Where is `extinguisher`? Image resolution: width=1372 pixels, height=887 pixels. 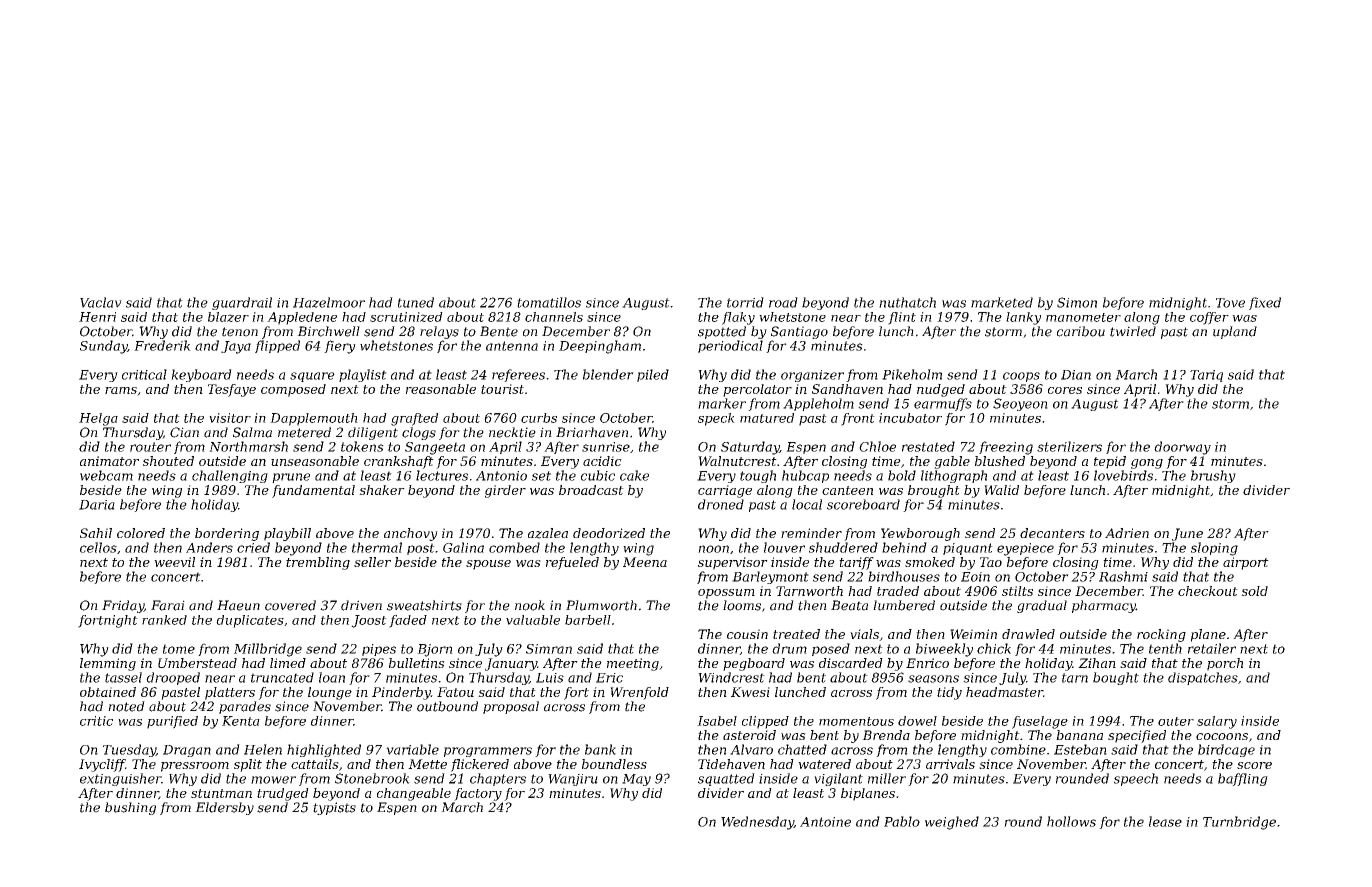 extinguisher is located at coordinates (120, 779).
